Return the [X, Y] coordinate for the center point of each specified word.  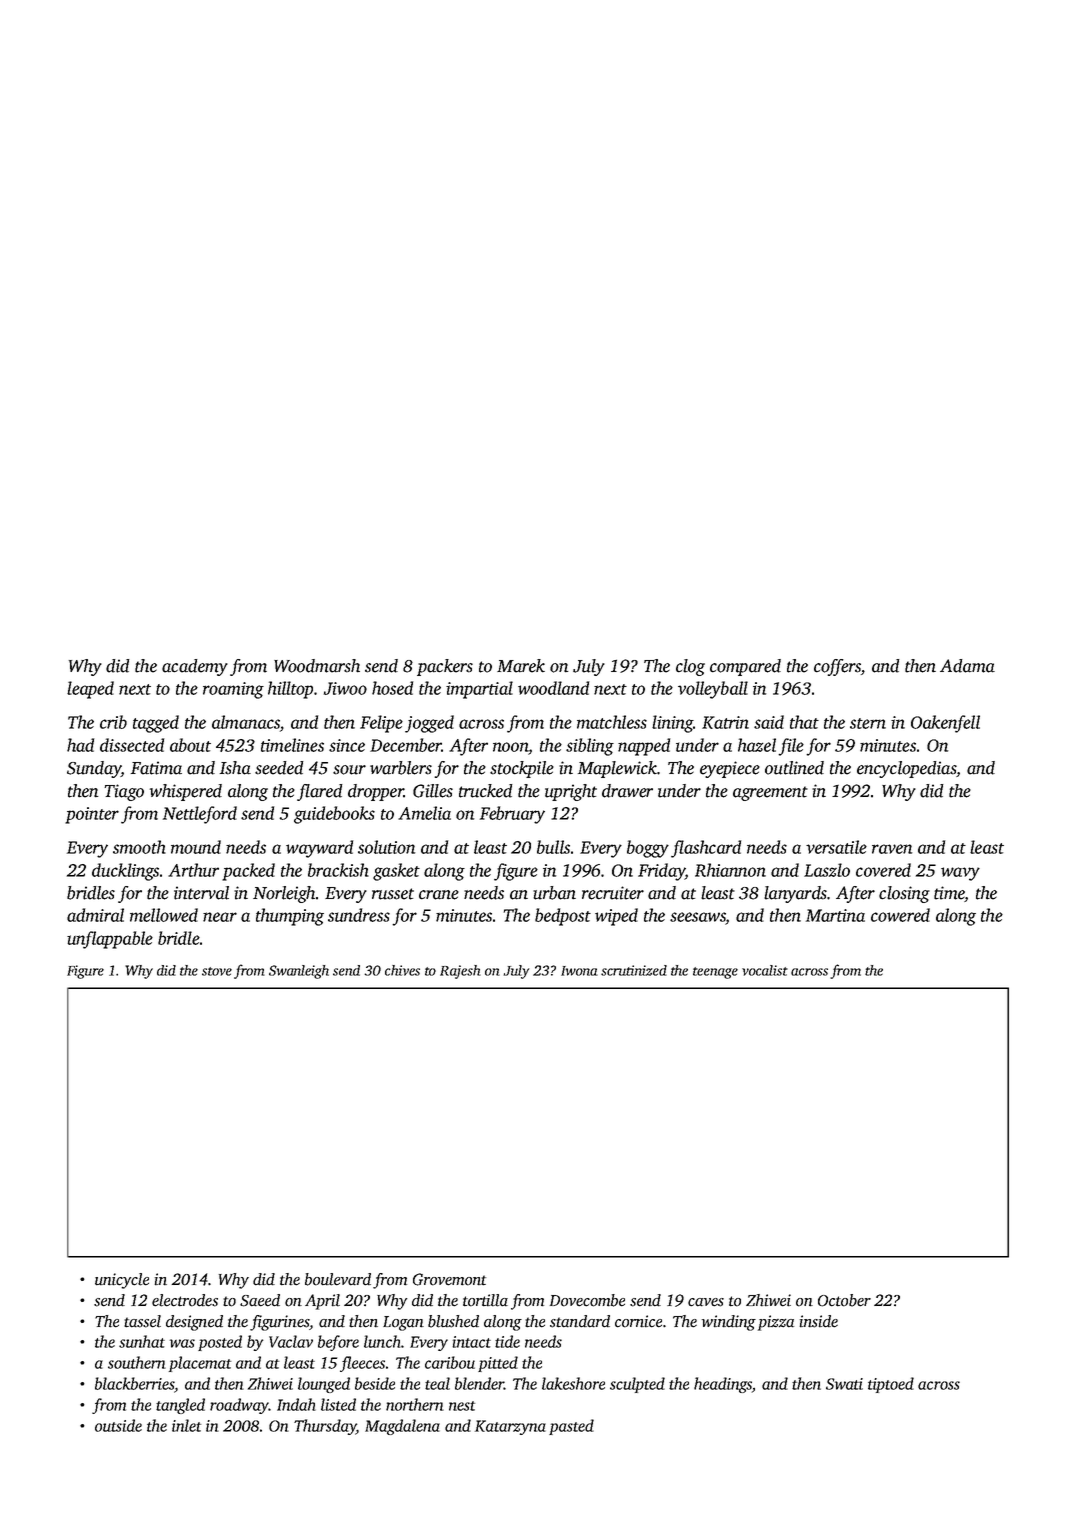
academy [195, 667]
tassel [142, 1321]
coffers [837, 667]
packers [445, 667]
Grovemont [449, 1279]
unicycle [122, 1281]
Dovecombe [587, 1300]
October [844, 1300]
